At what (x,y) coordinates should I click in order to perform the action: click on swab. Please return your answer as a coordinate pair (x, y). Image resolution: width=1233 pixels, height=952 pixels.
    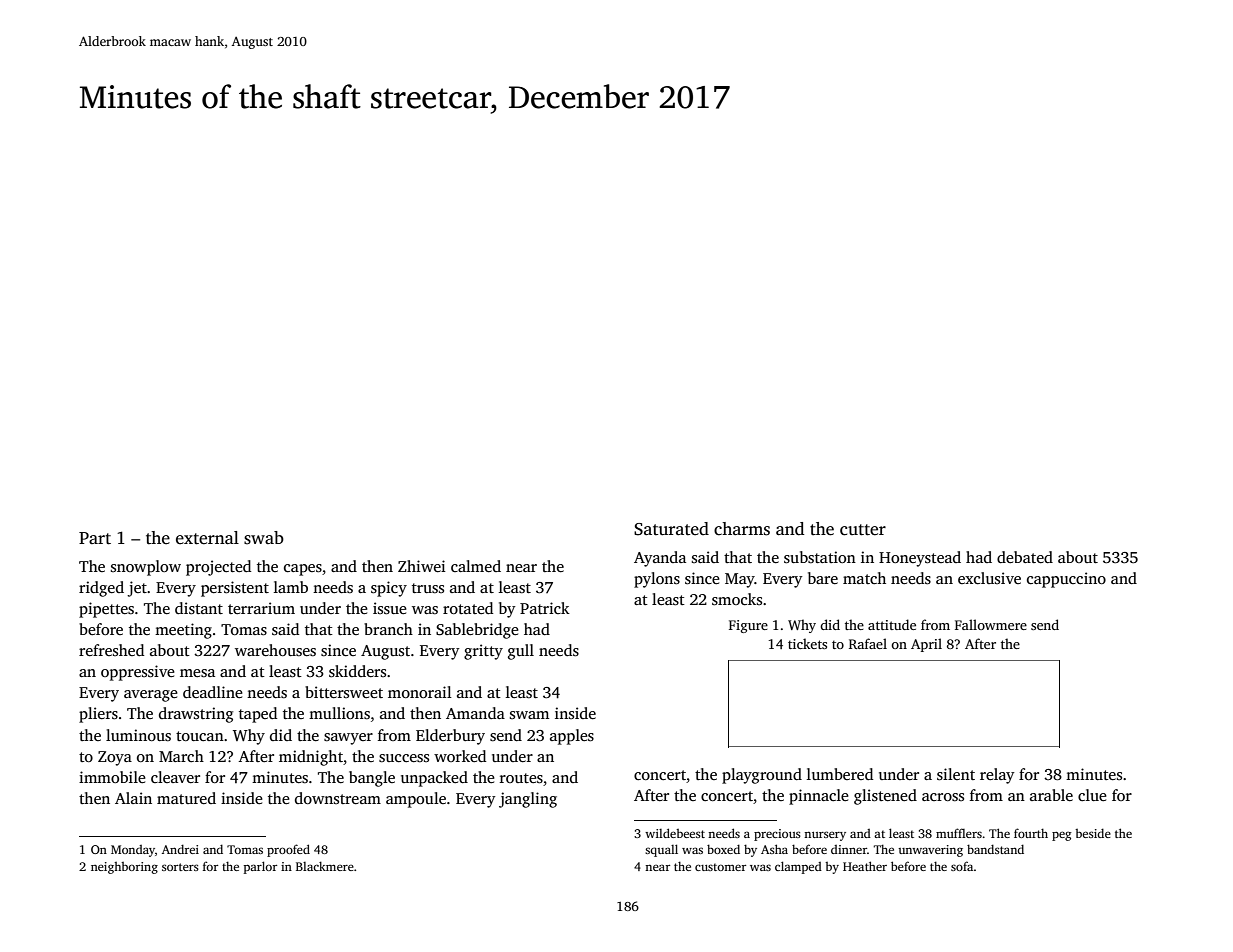
    Looking at the image, I should click on (264, 538).
